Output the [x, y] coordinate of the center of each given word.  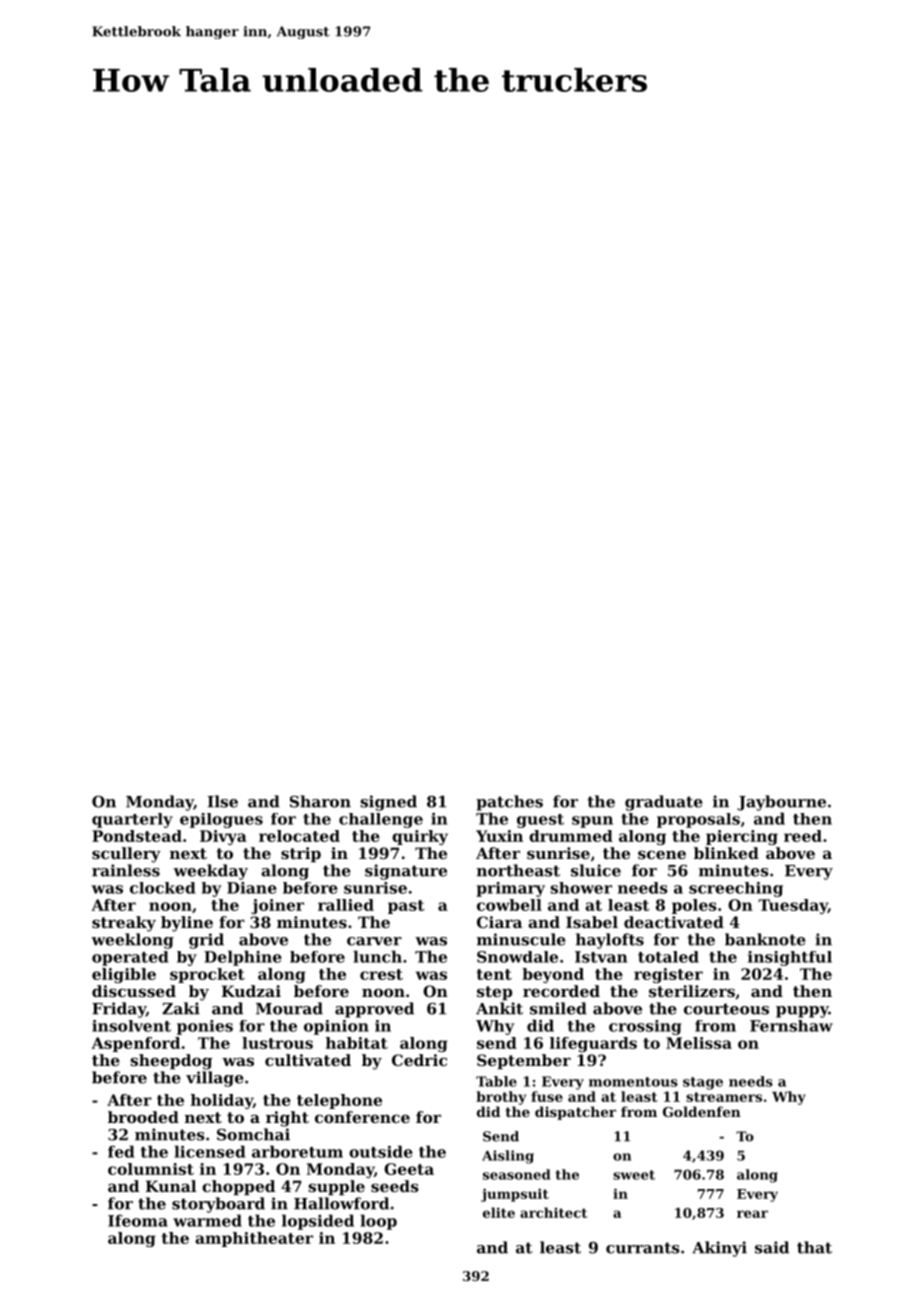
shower [581, 888]
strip [301, 854]
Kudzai [251, 991]
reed [803, 836]
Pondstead [137, 836]
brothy [501, 1098]
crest [381, 974]
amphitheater [254, 1239]
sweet [634, 1175]
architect [553, 1212]
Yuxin [499, 836]
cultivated [308, 1060]
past [406, 907]
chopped [238, 1187]
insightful [790, 958]
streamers [724, 1097]
